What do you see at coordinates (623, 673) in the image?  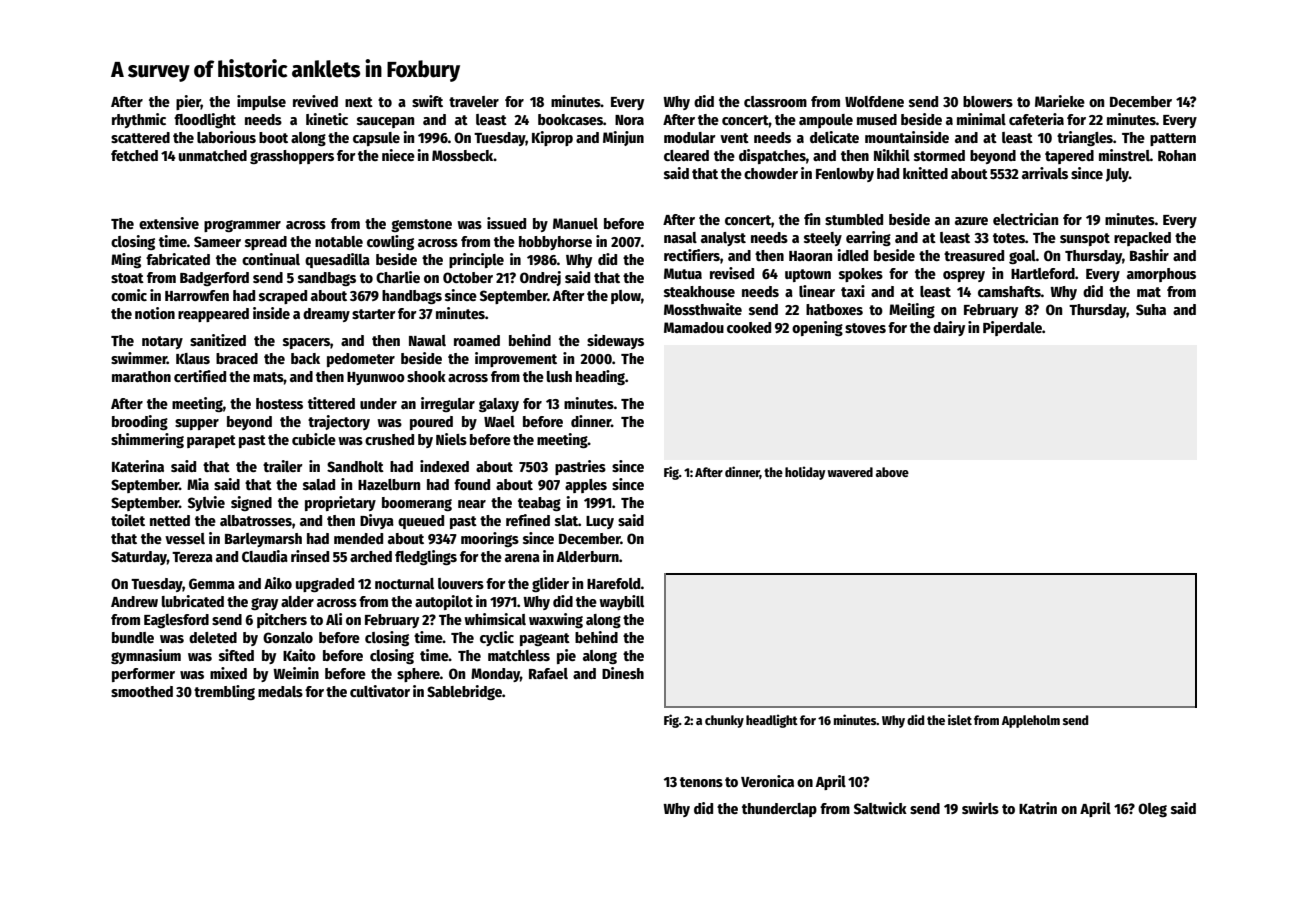 I see `Dinesh` at bounding box center [623, 673].
